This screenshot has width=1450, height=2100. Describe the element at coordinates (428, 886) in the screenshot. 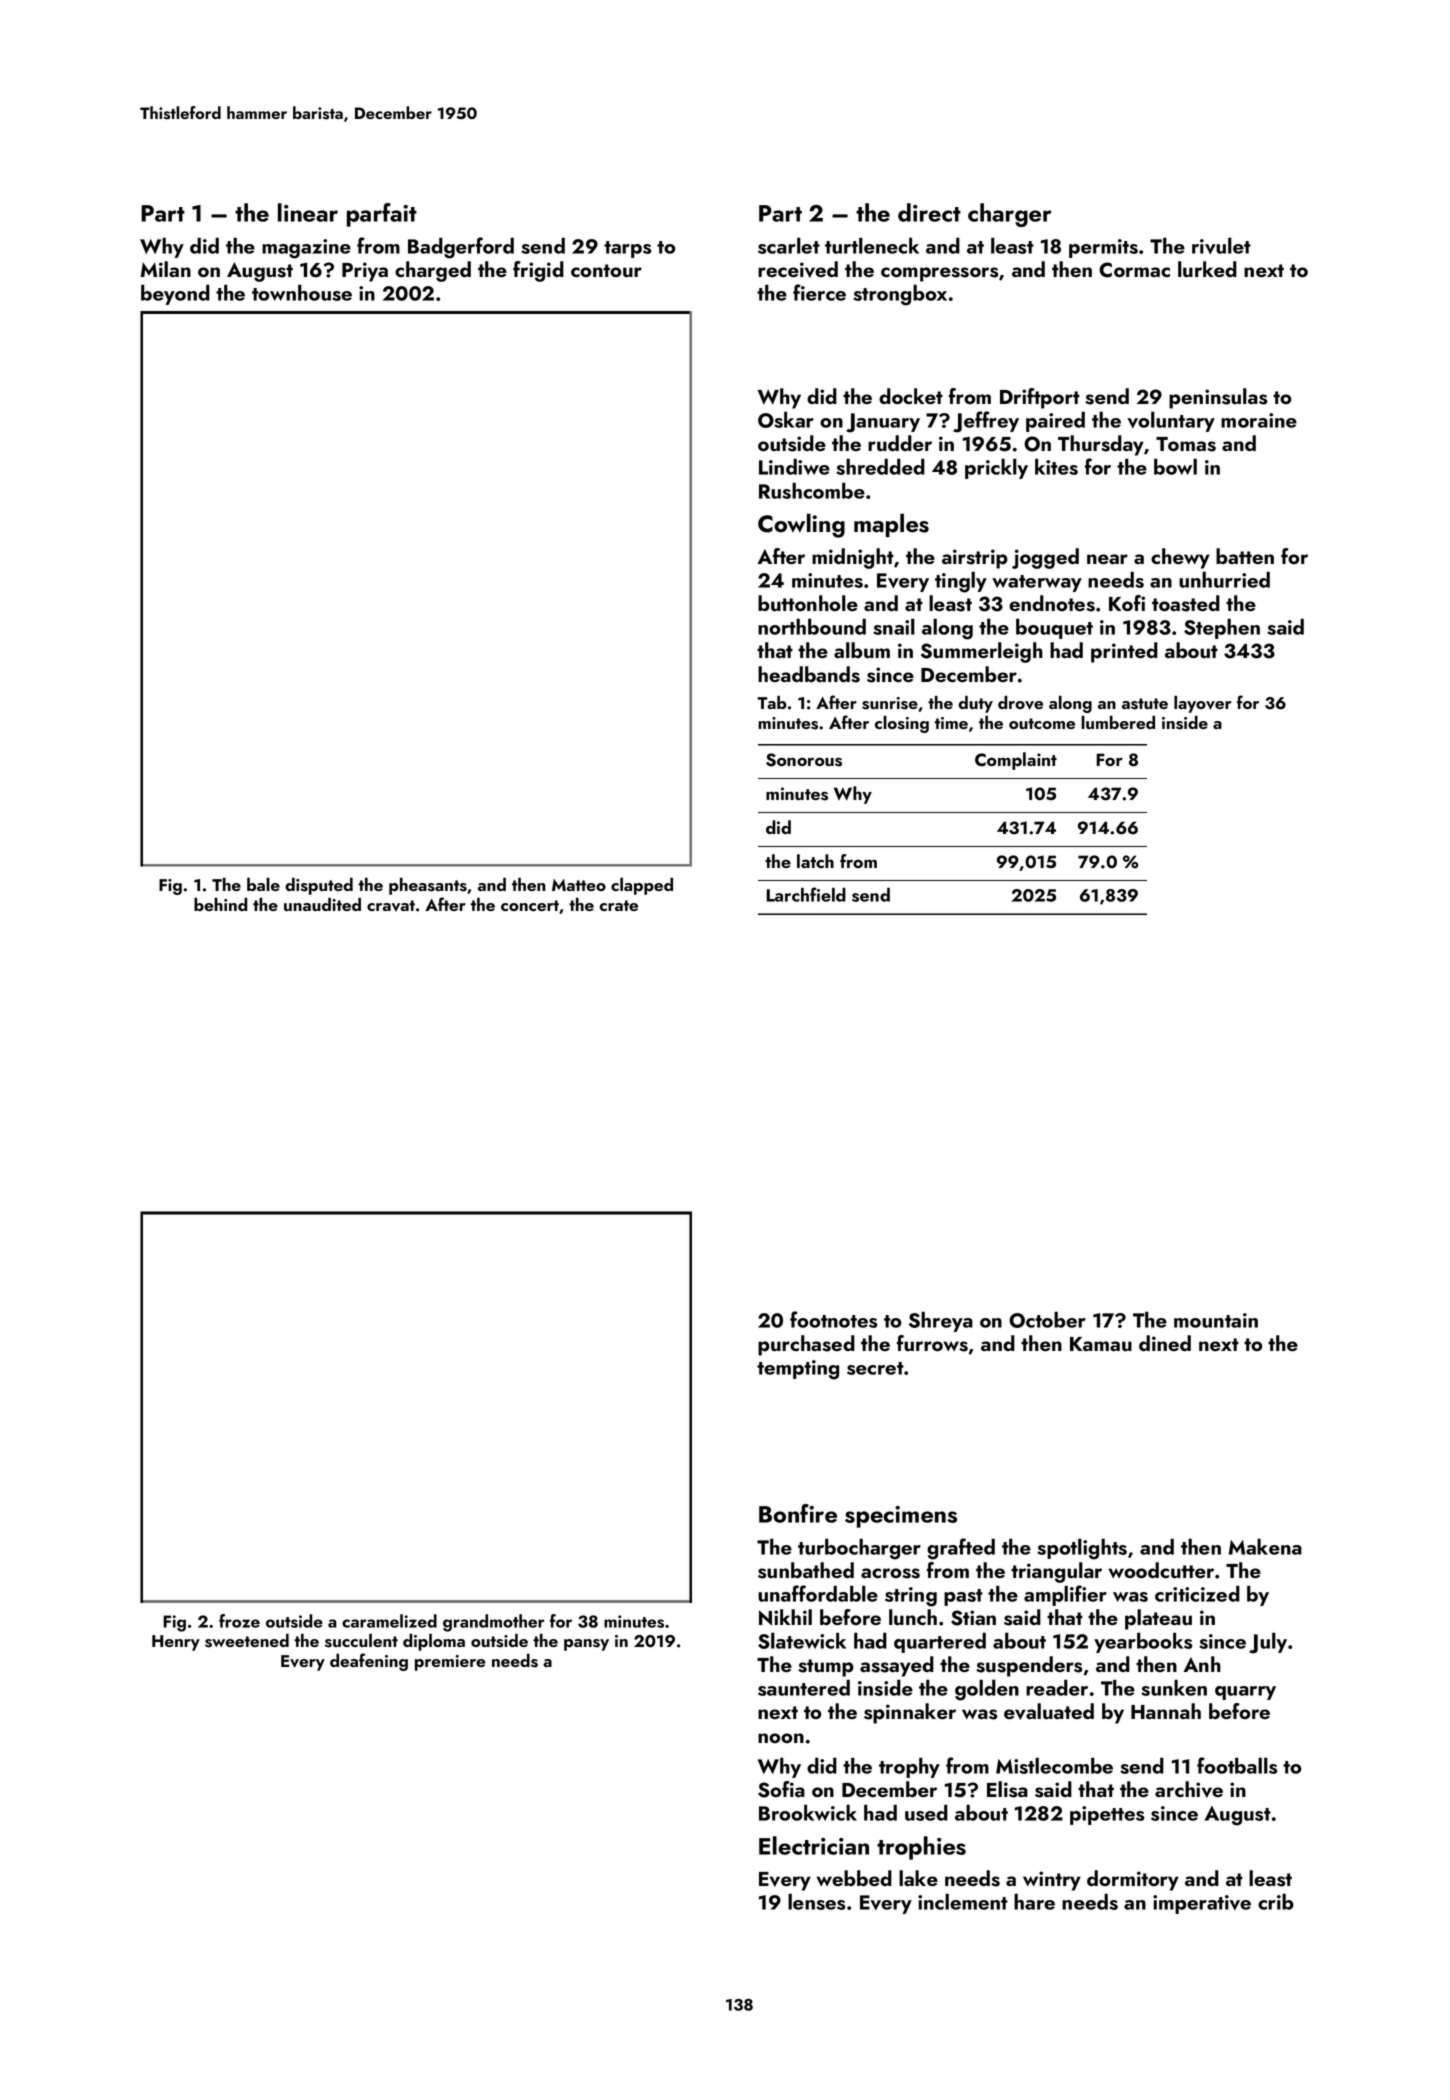

I see `pheasants` at that location.
